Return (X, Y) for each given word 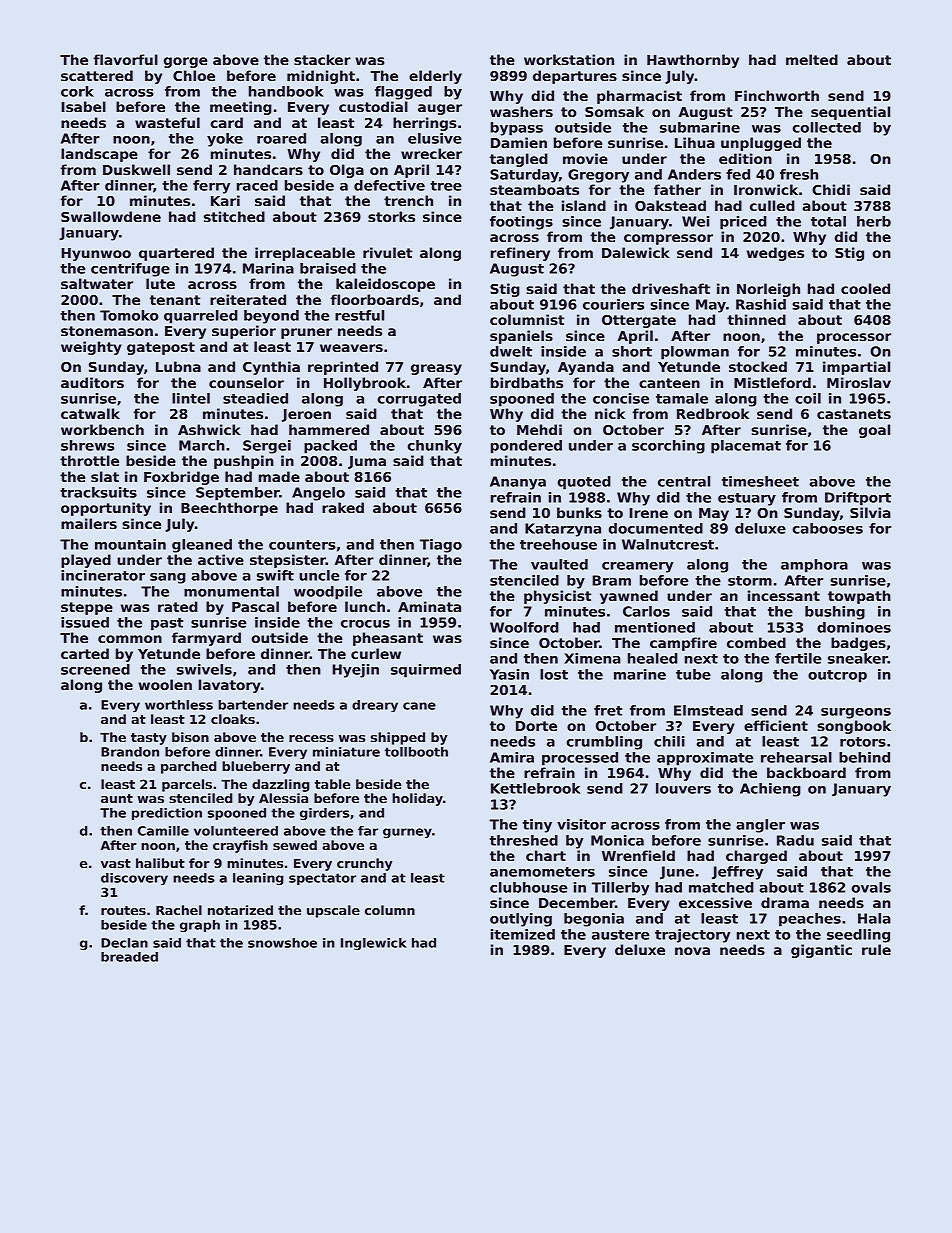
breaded (129, 957)
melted (812, 59)
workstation (569, 59)
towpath (859, 597)
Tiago (441, 546)
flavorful (125, 59)
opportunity (106, 509)
